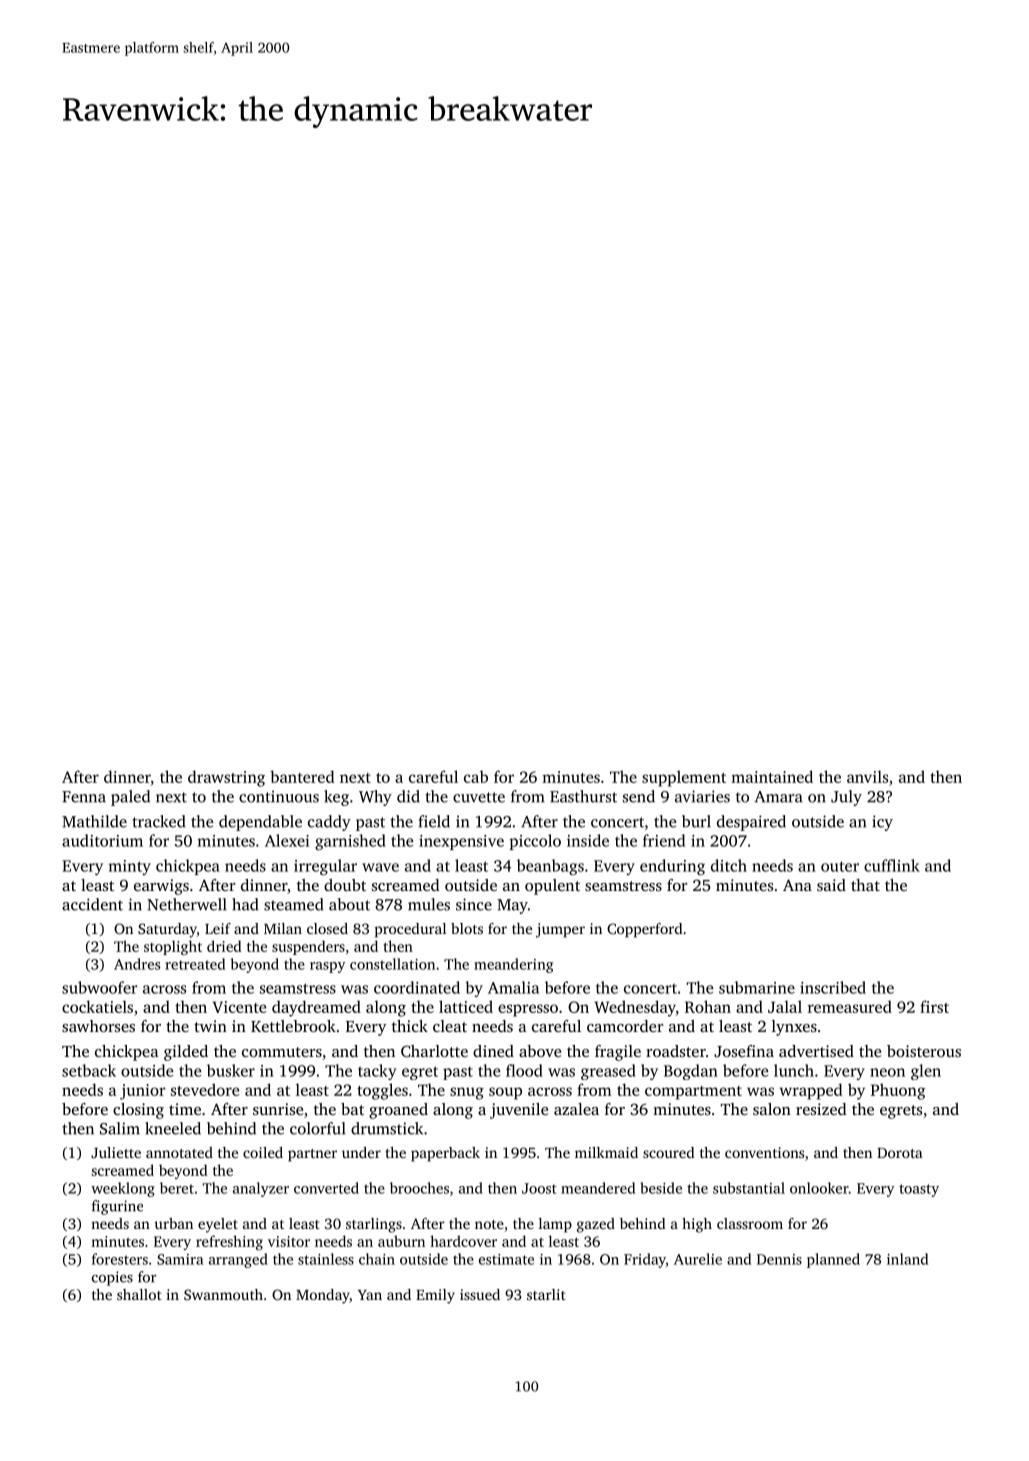 This screenshot has width=1029, height=1461. I want to click on foresters, so click(120, 1259).
